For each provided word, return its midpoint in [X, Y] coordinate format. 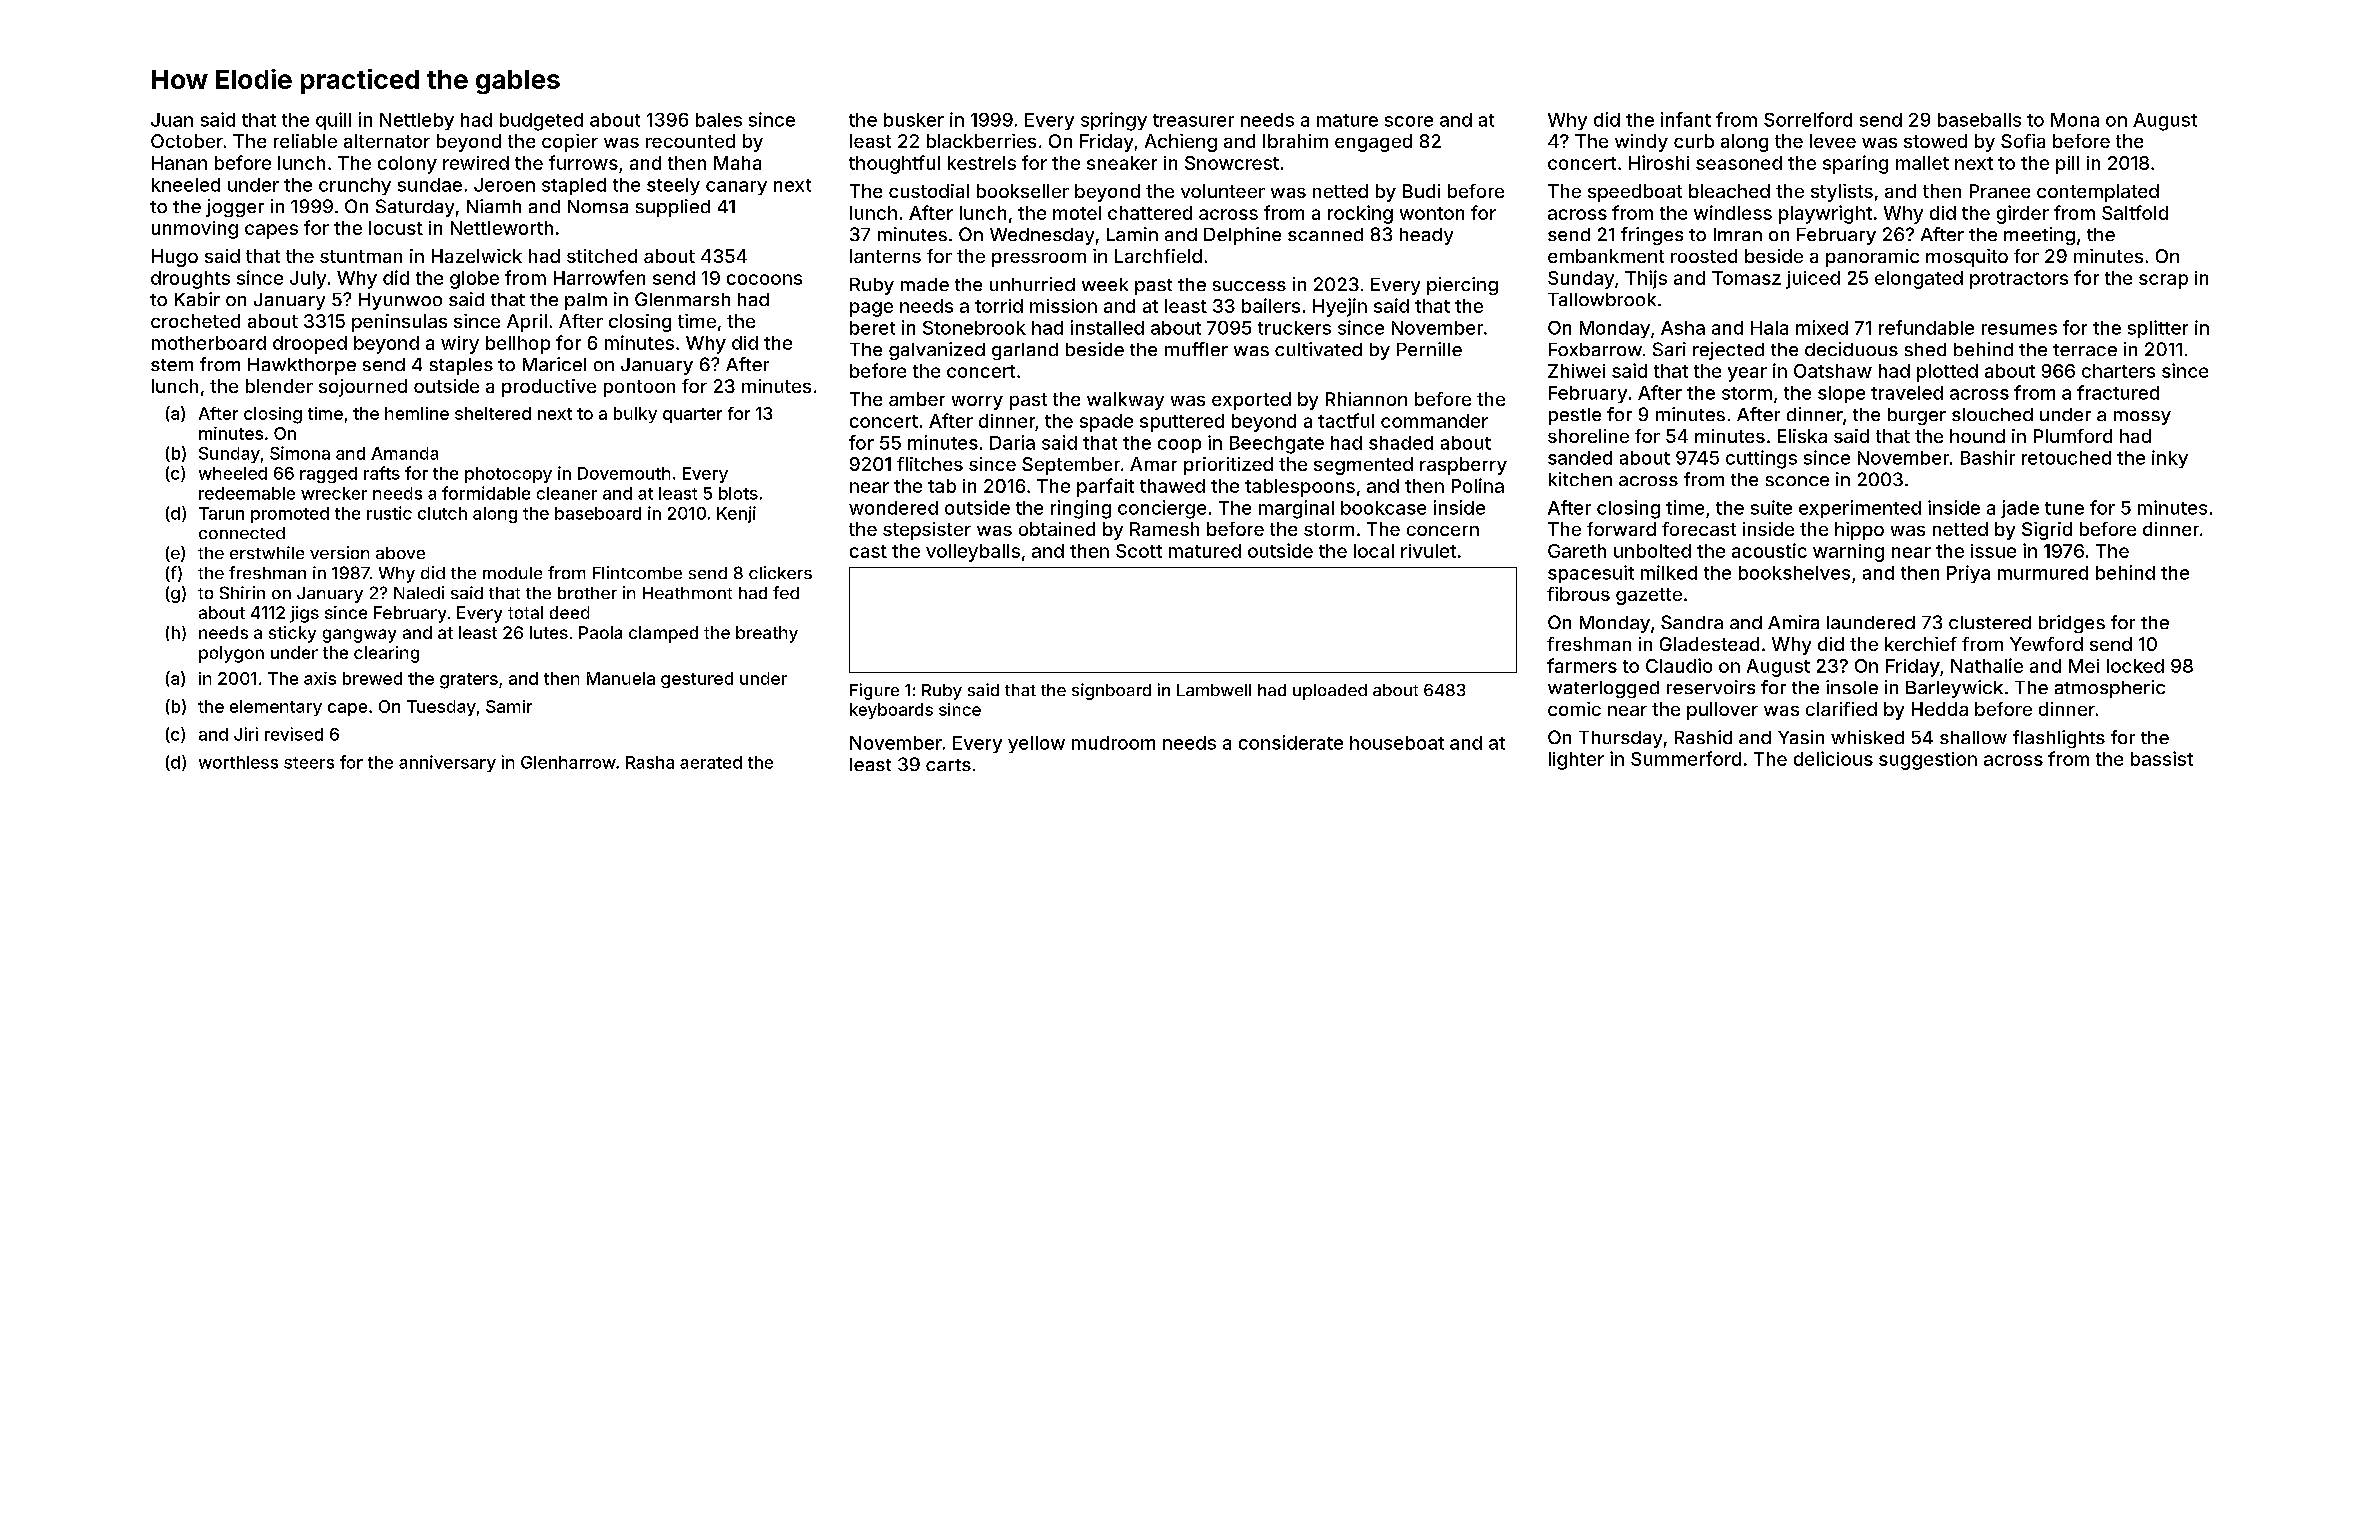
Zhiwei [1576, 371]
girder [2023, 214]
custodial [929, 191]
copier [570, 143]
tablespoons [1300, 488]
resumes [2019, 329]
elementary [276, 708]
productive [549, 388]
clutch [442, 513]
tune [2064, 508]
